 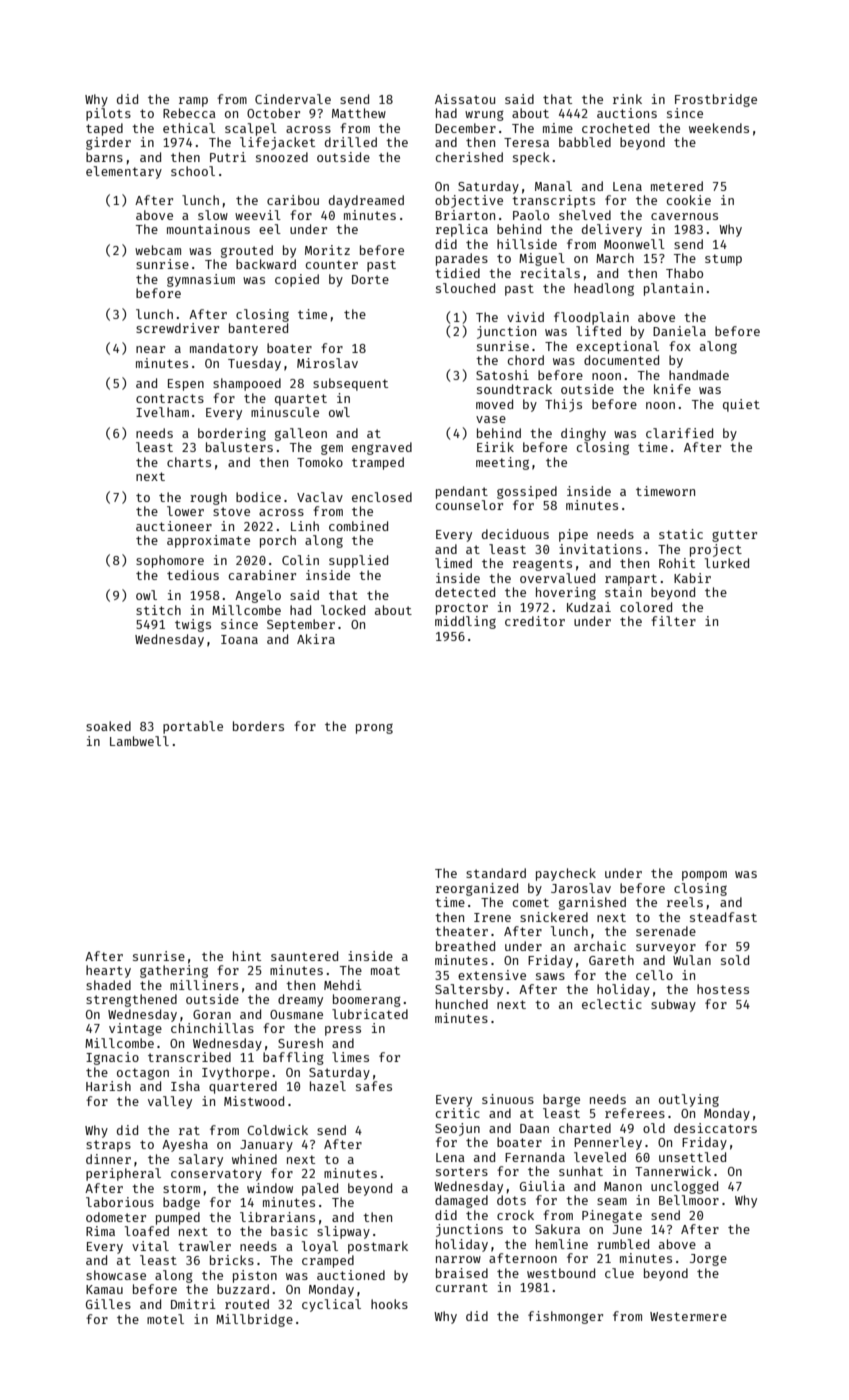 I want to click on piston, so click(x=255, y=1276).
